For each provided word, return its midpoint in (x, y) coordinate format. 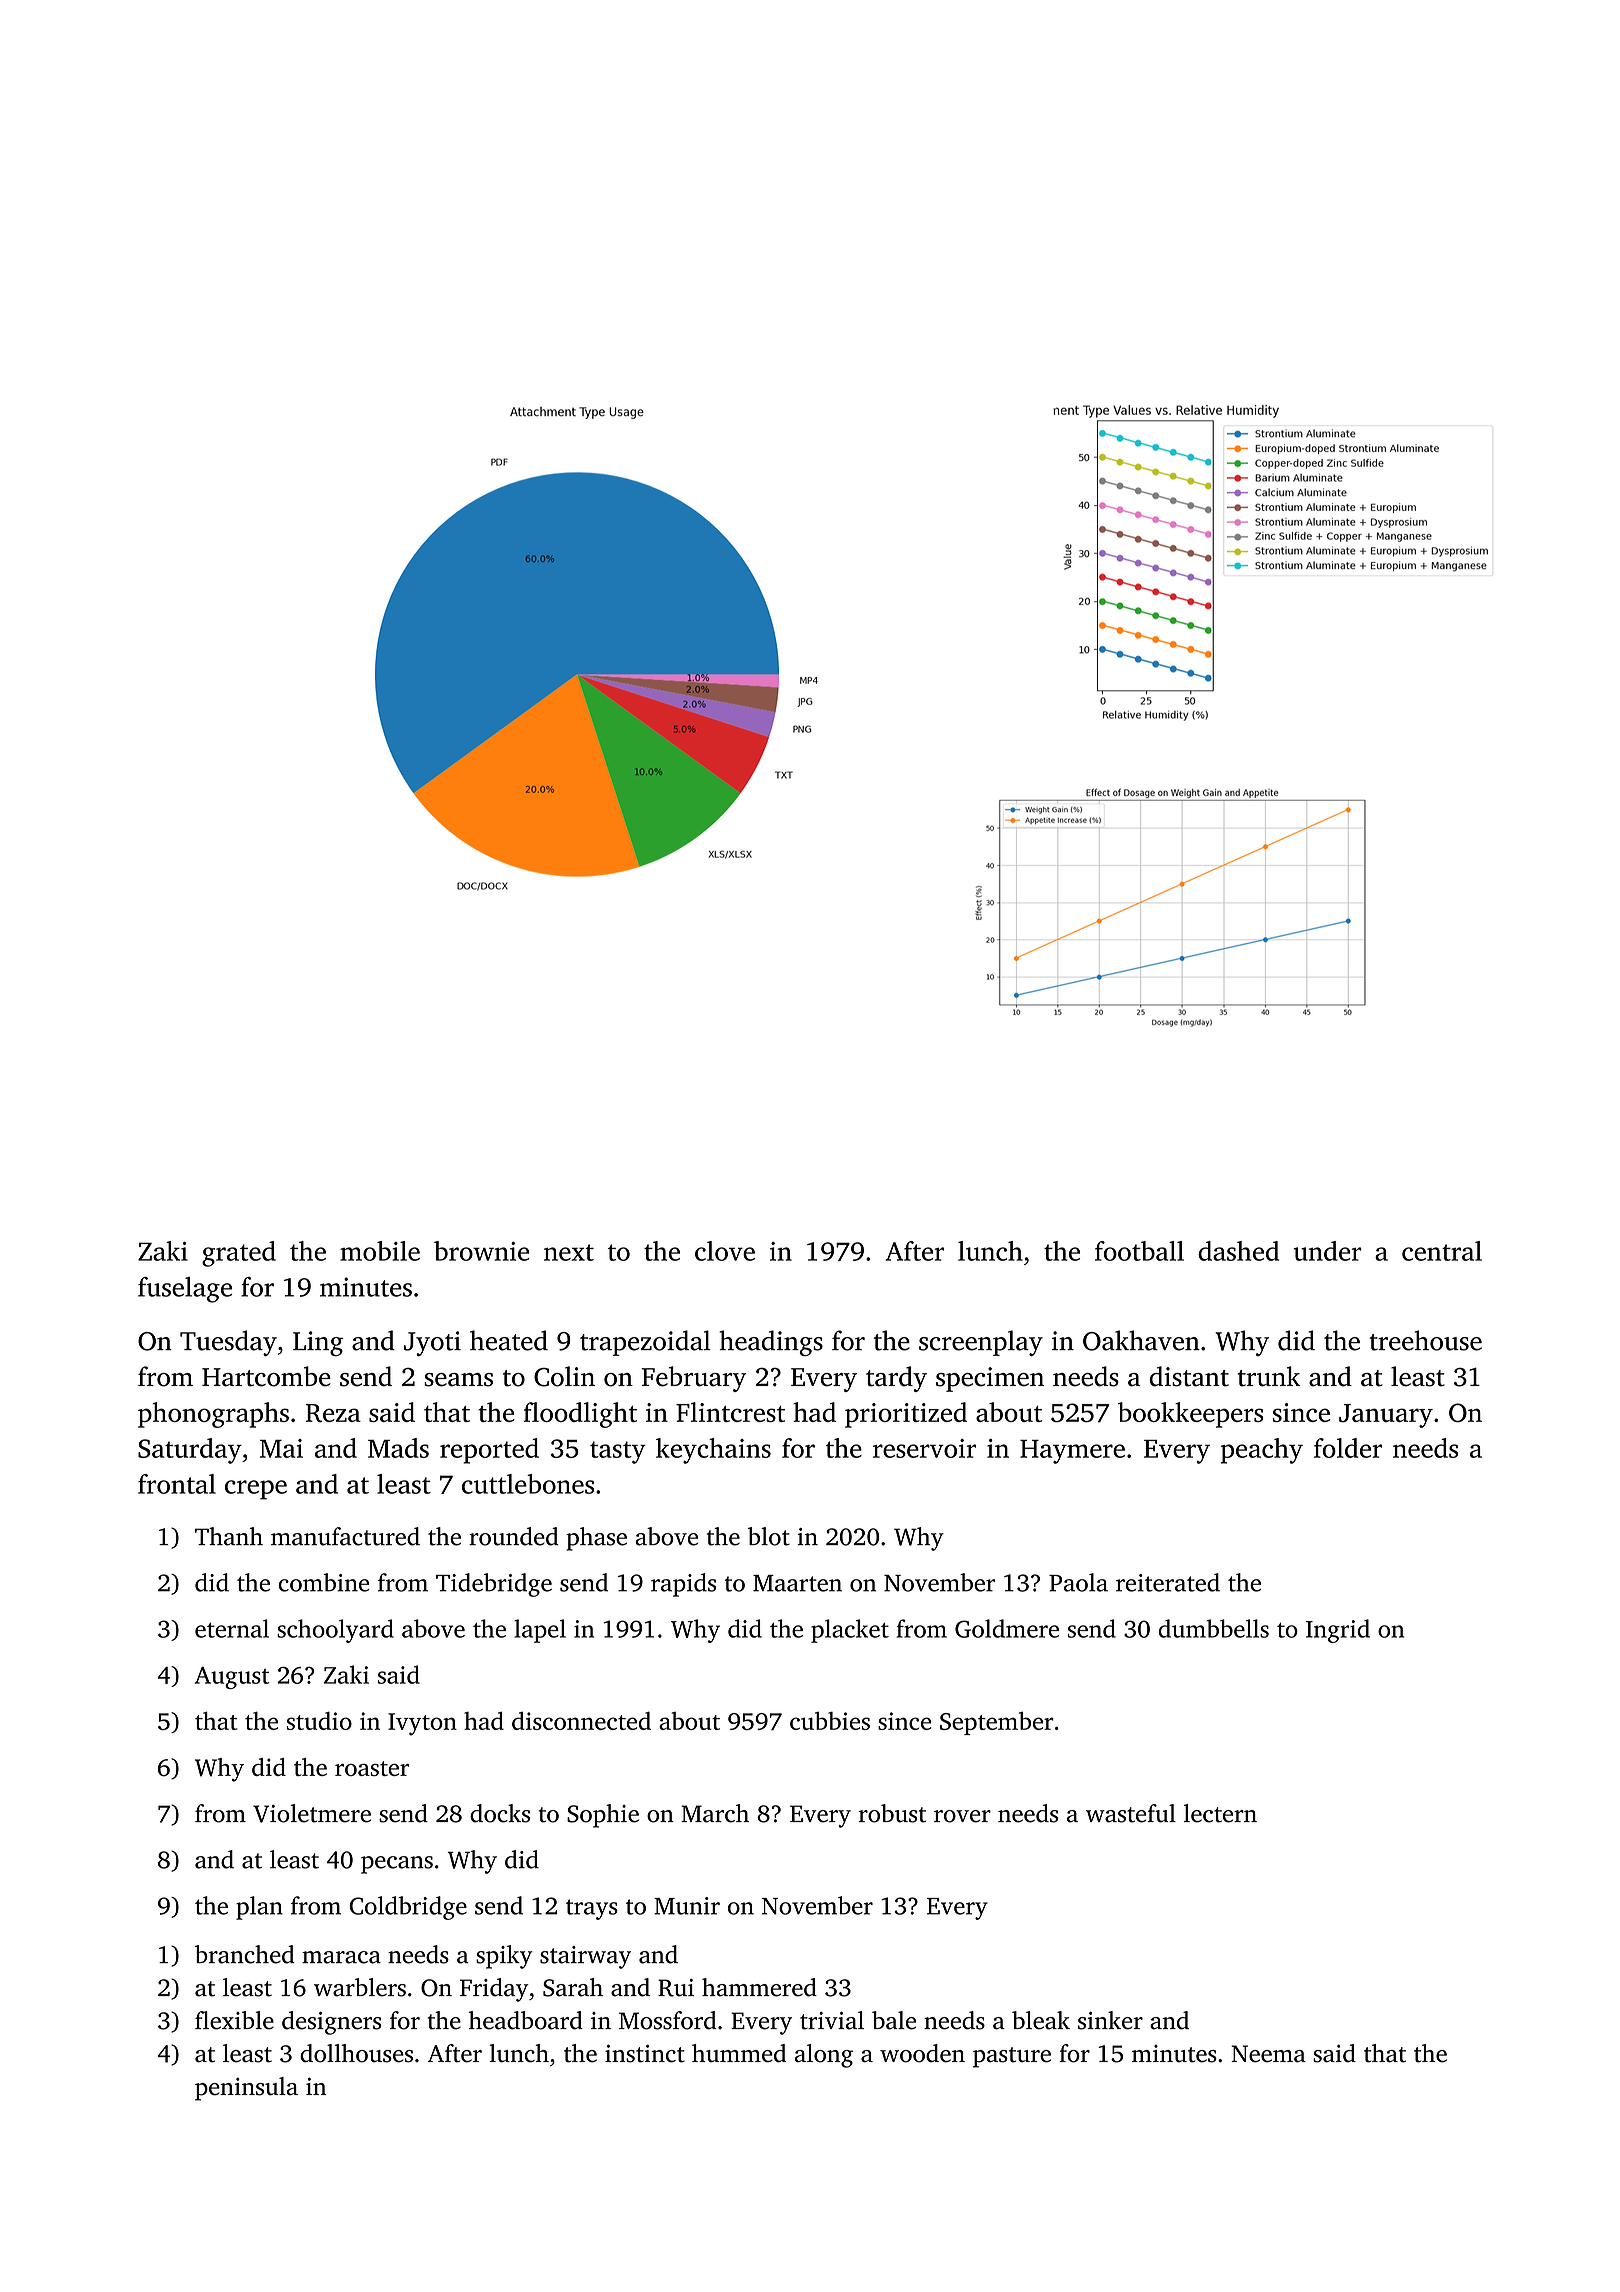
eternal (232, 1628)
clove (725, 1251)
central (1442, 1251)
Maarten (797, 1583)
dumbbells (1214, 1628)
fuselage (185, 1290)
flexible (234, 2020)
